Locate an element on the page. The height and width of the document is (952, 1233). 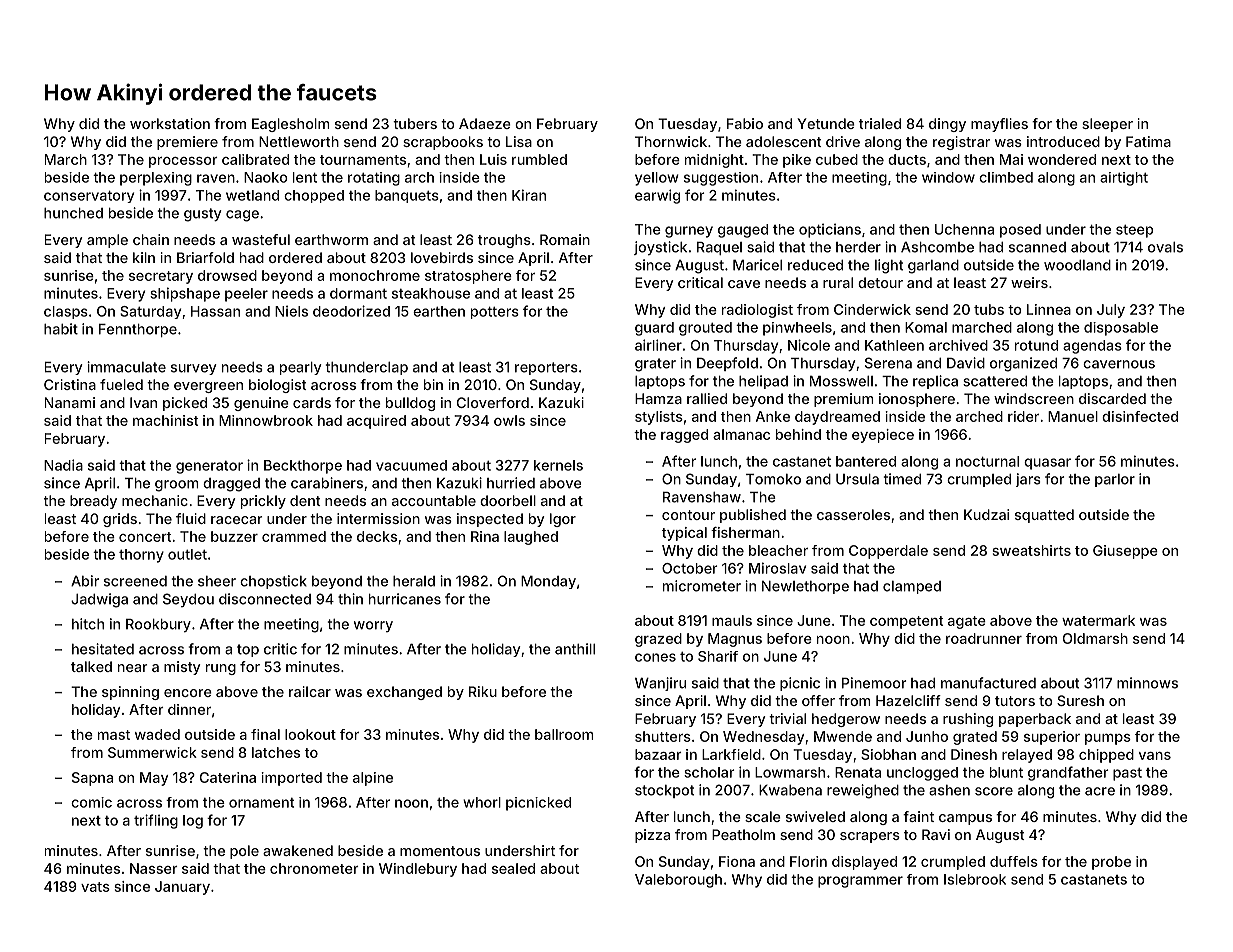
trivial is located at coordinates (787, 718).
